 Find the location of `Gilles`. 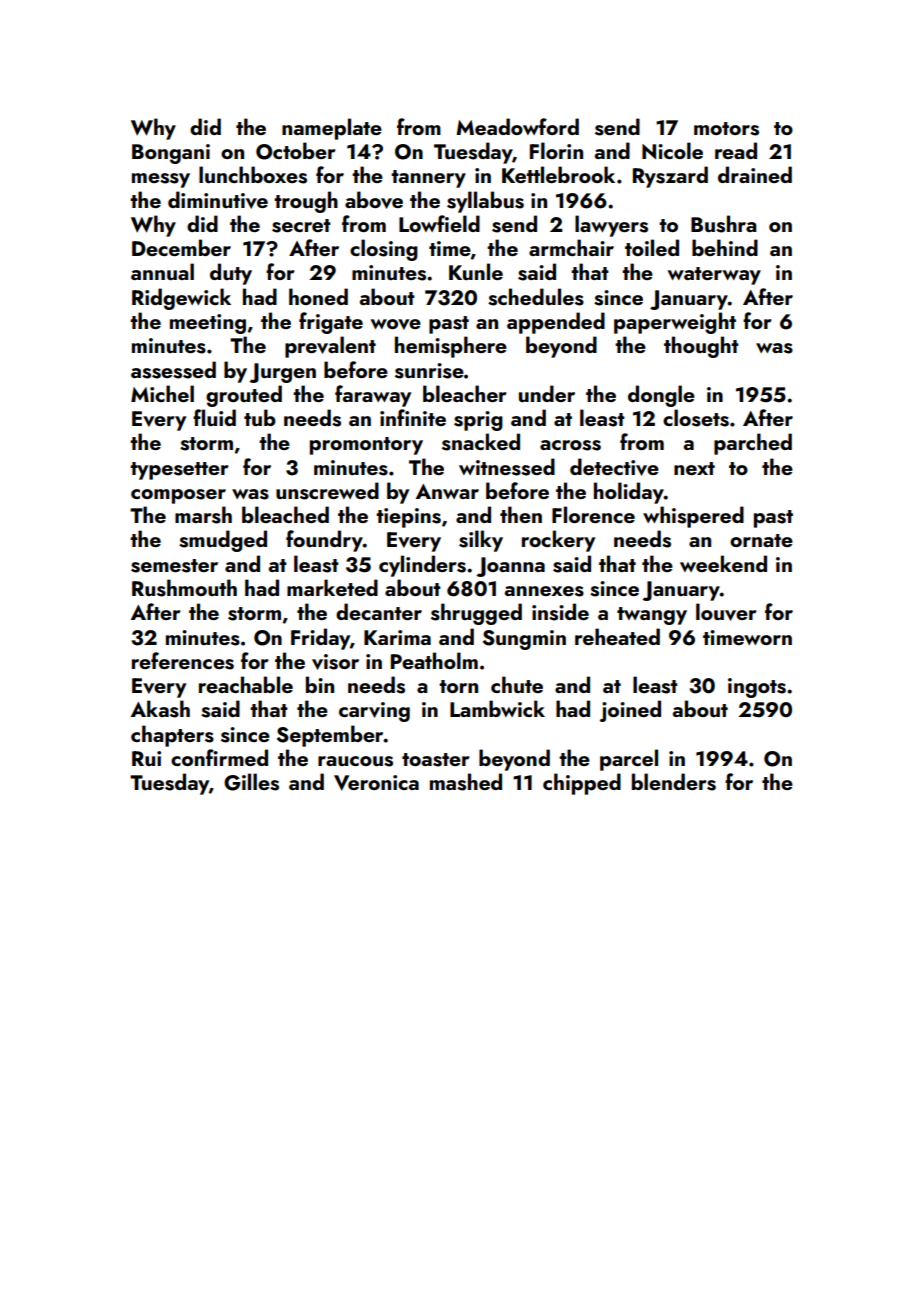

Gilles is located at coordinates (251, 782).
